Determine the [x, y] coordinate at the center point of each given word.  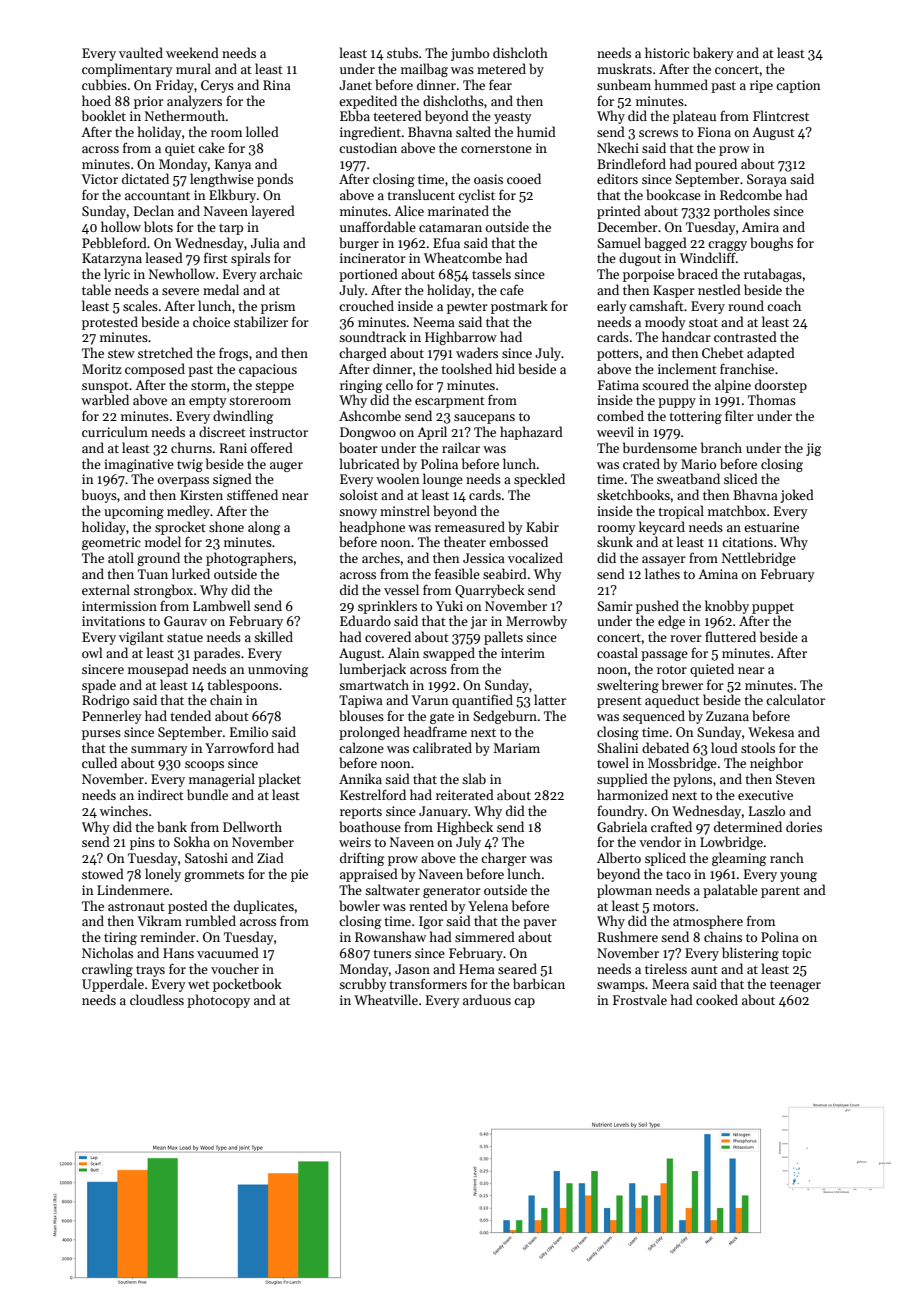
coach [784, 305]
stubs [402, 52]
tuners [392, 954]
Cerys [217, 86]
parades [217, 654]
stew [121, 354]
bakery [713, 54]
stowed [103, 873]
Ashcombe [370, 415]
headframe [435, 731]
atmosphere [708, 922]
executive [765, 795]
